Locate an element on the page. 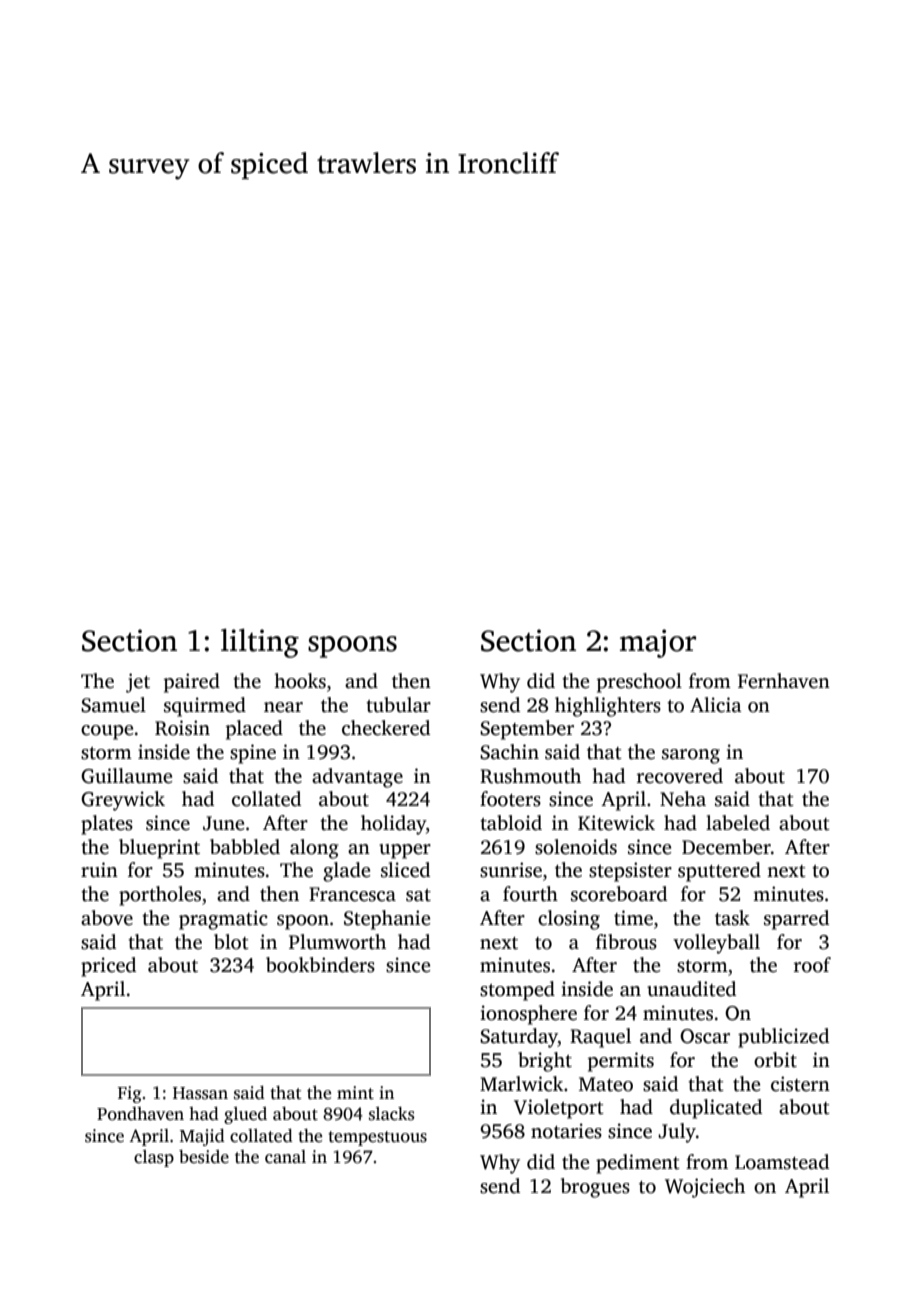 Image resolution: width=911 pixels, height=1294 pixels. beside is located at coordinates (204, 1157).
